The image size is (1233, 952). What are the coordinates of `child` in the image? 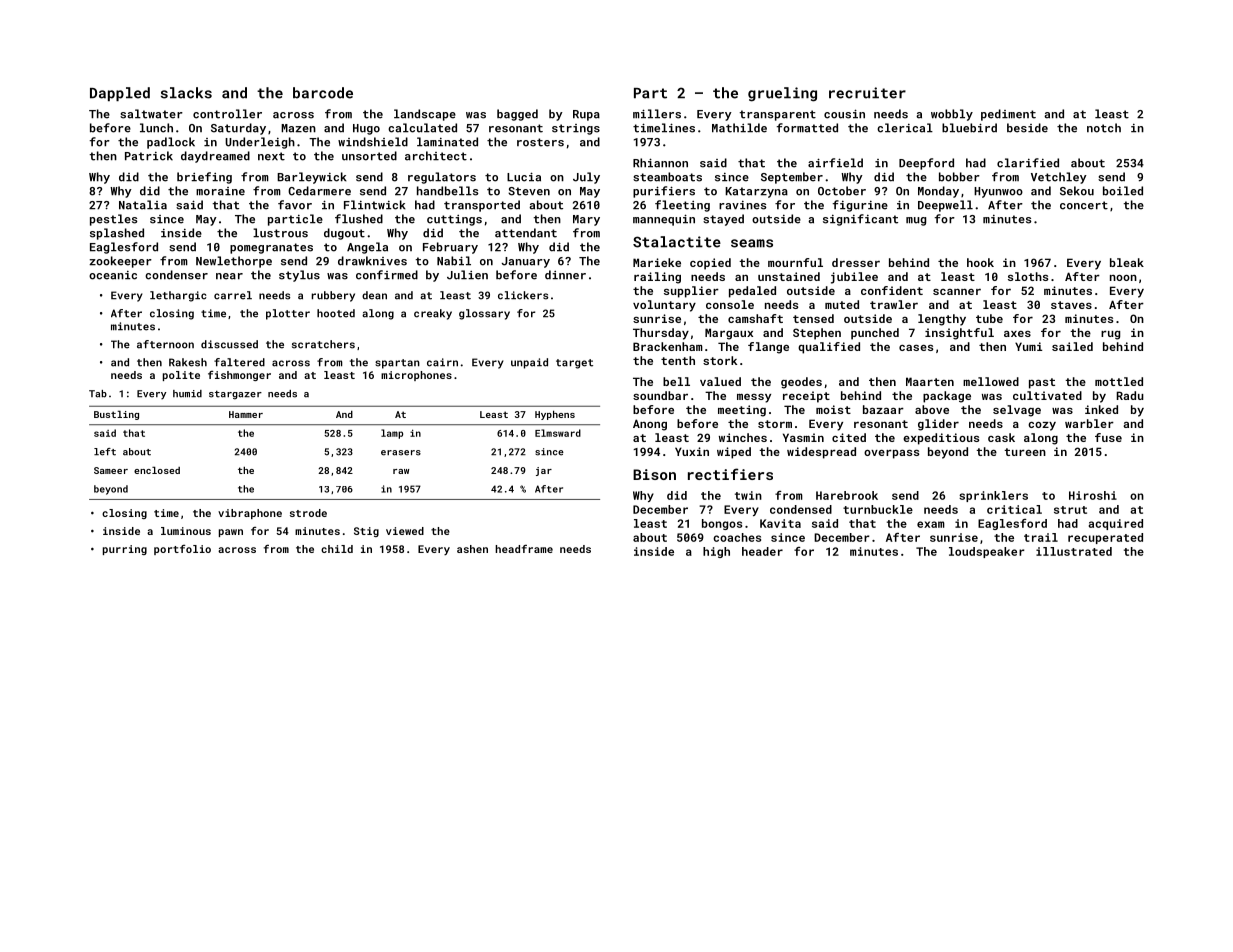 It's located at (337, 549).
